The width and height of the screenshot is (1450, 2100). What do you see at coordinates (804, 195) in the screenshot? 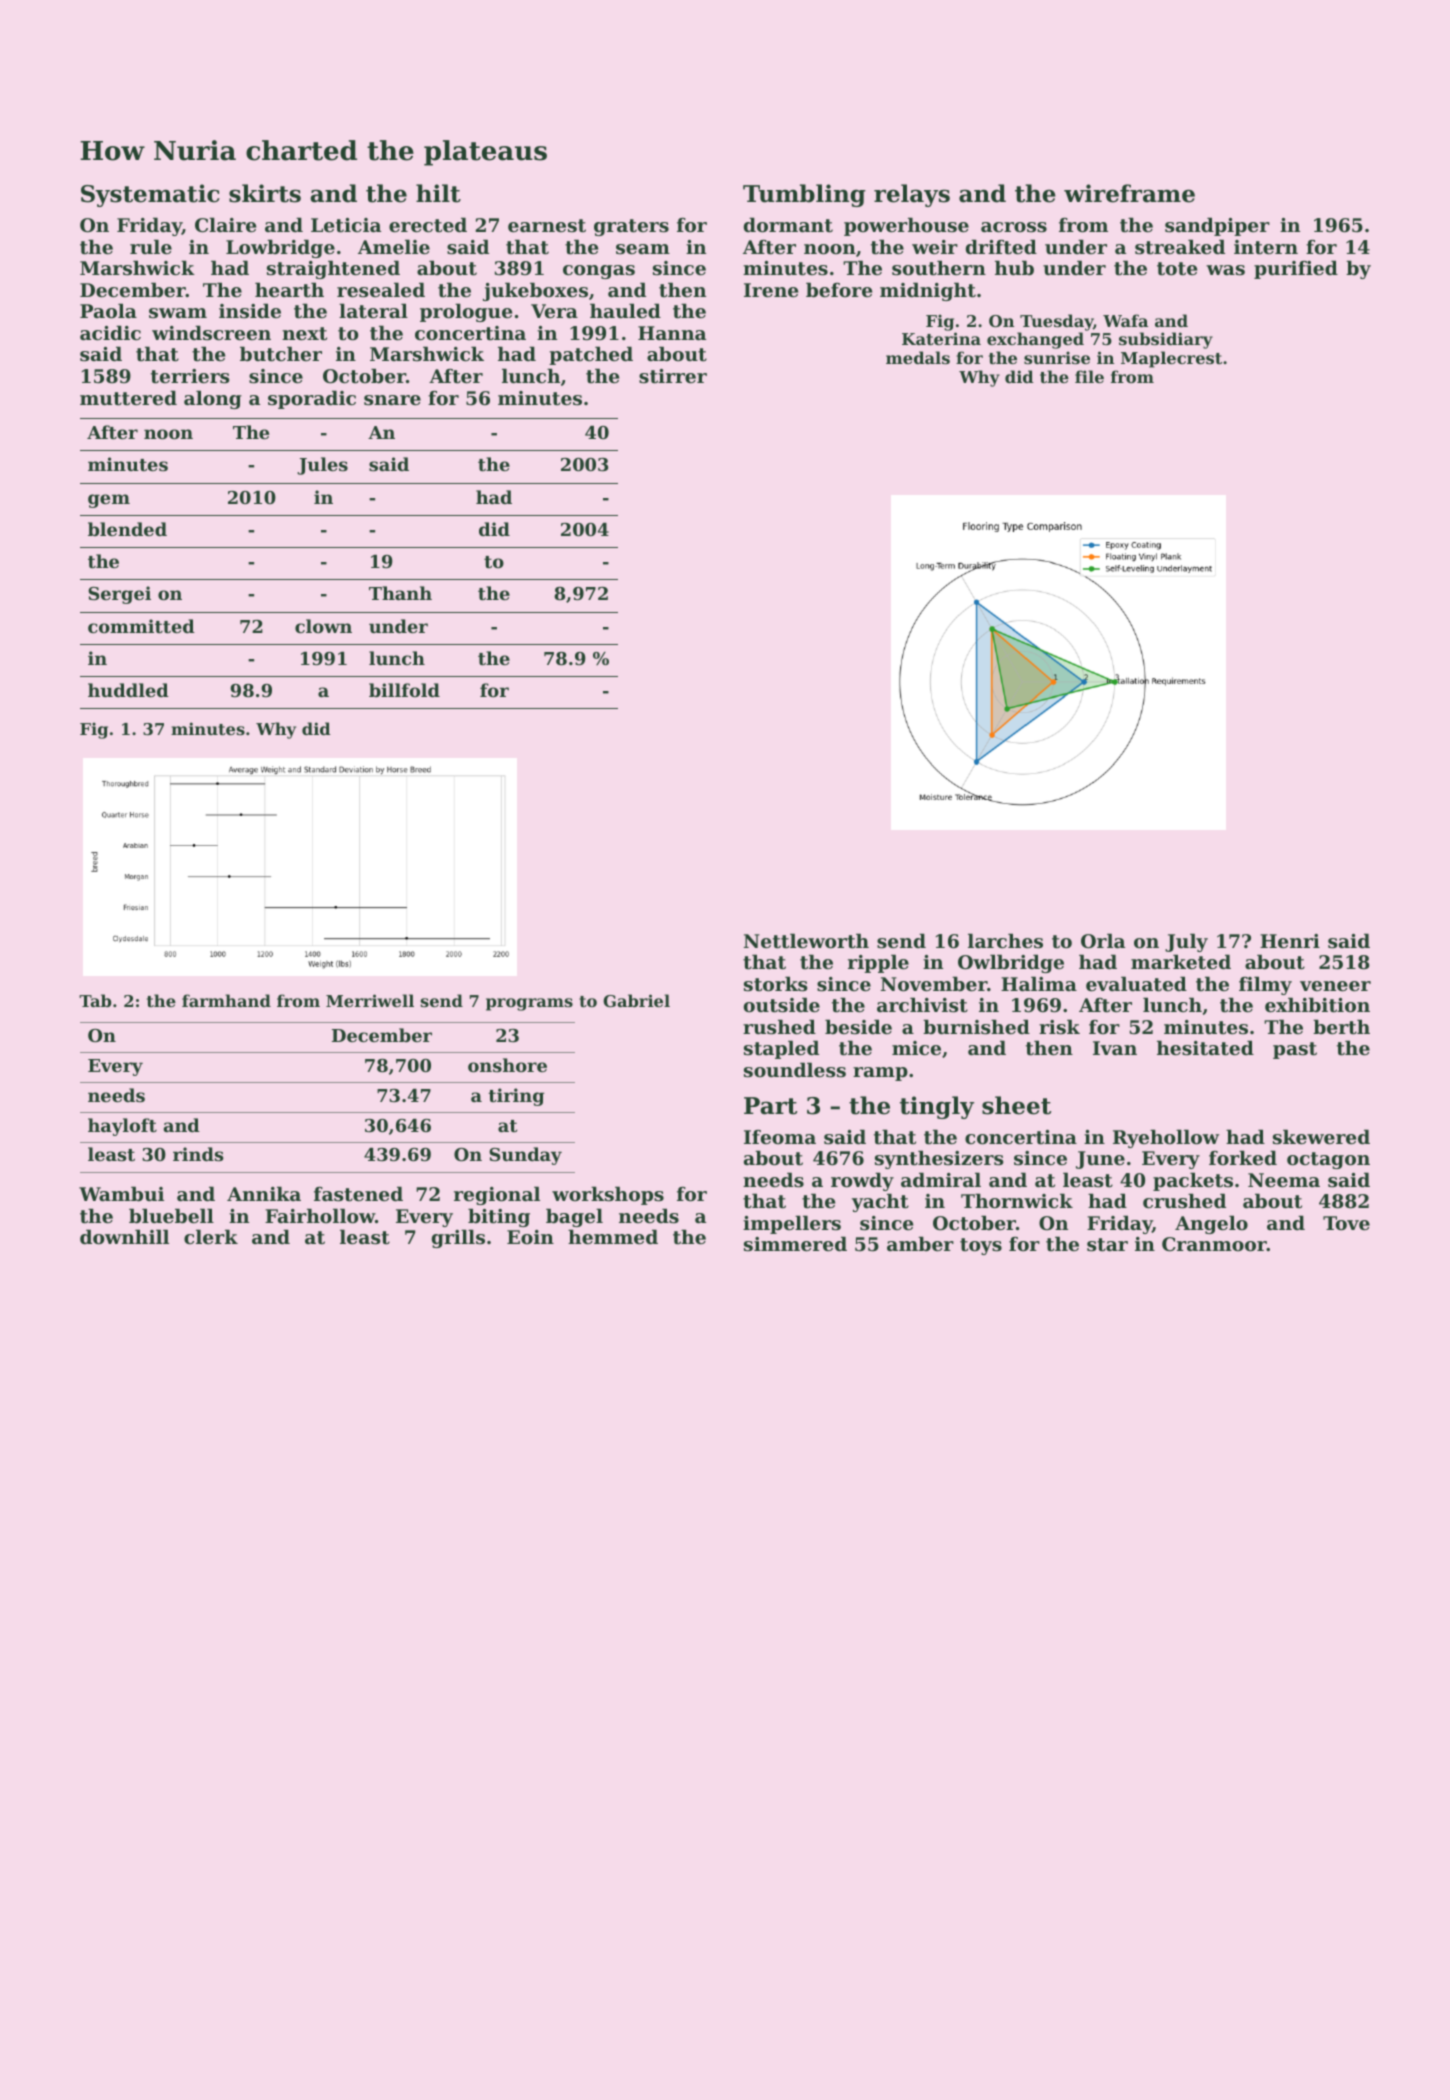
I see `Tumbling` at bounding box center [804, 195].
